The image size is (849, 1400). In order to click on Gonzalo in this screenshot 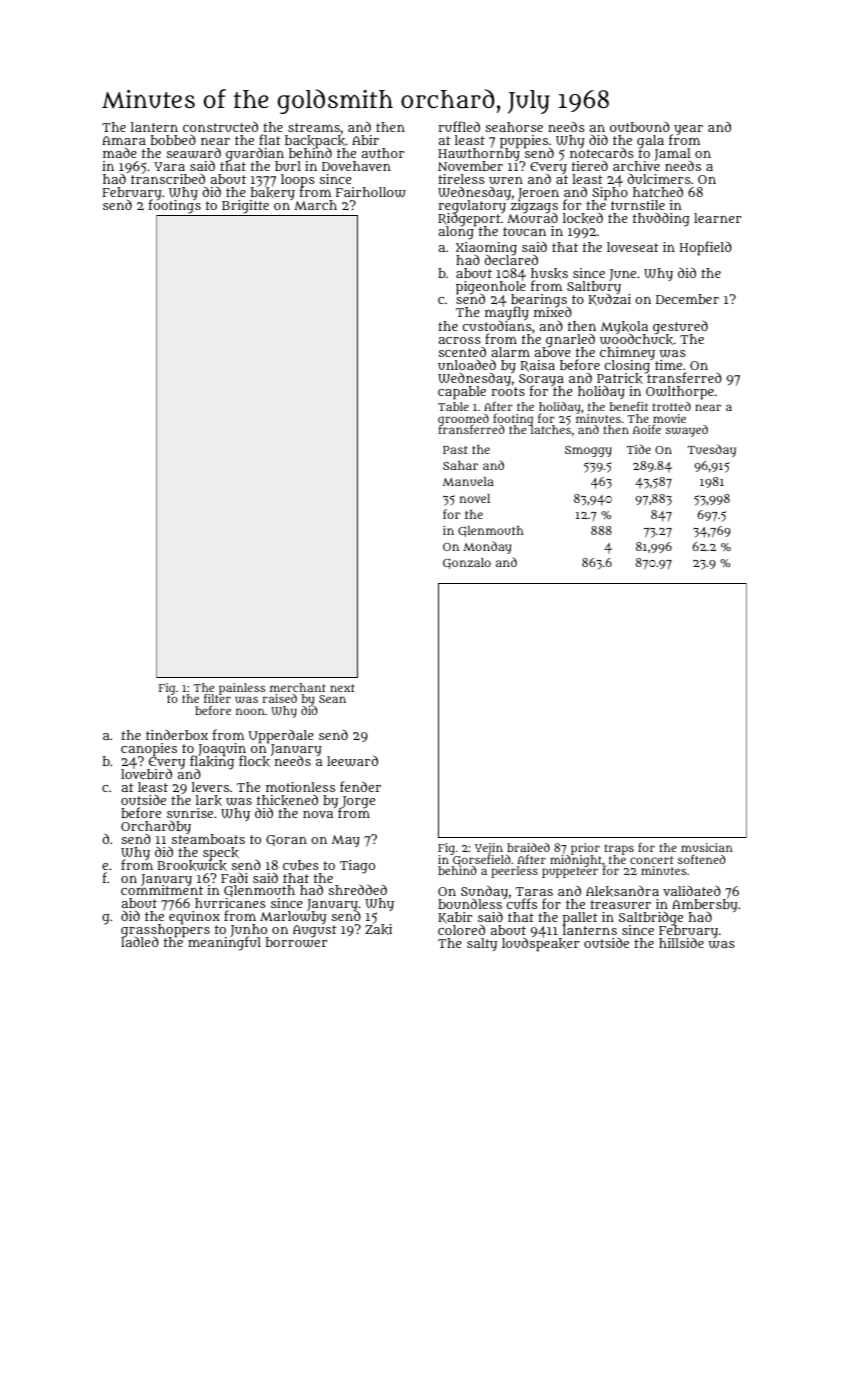, I will do `click(467, 563)`.
